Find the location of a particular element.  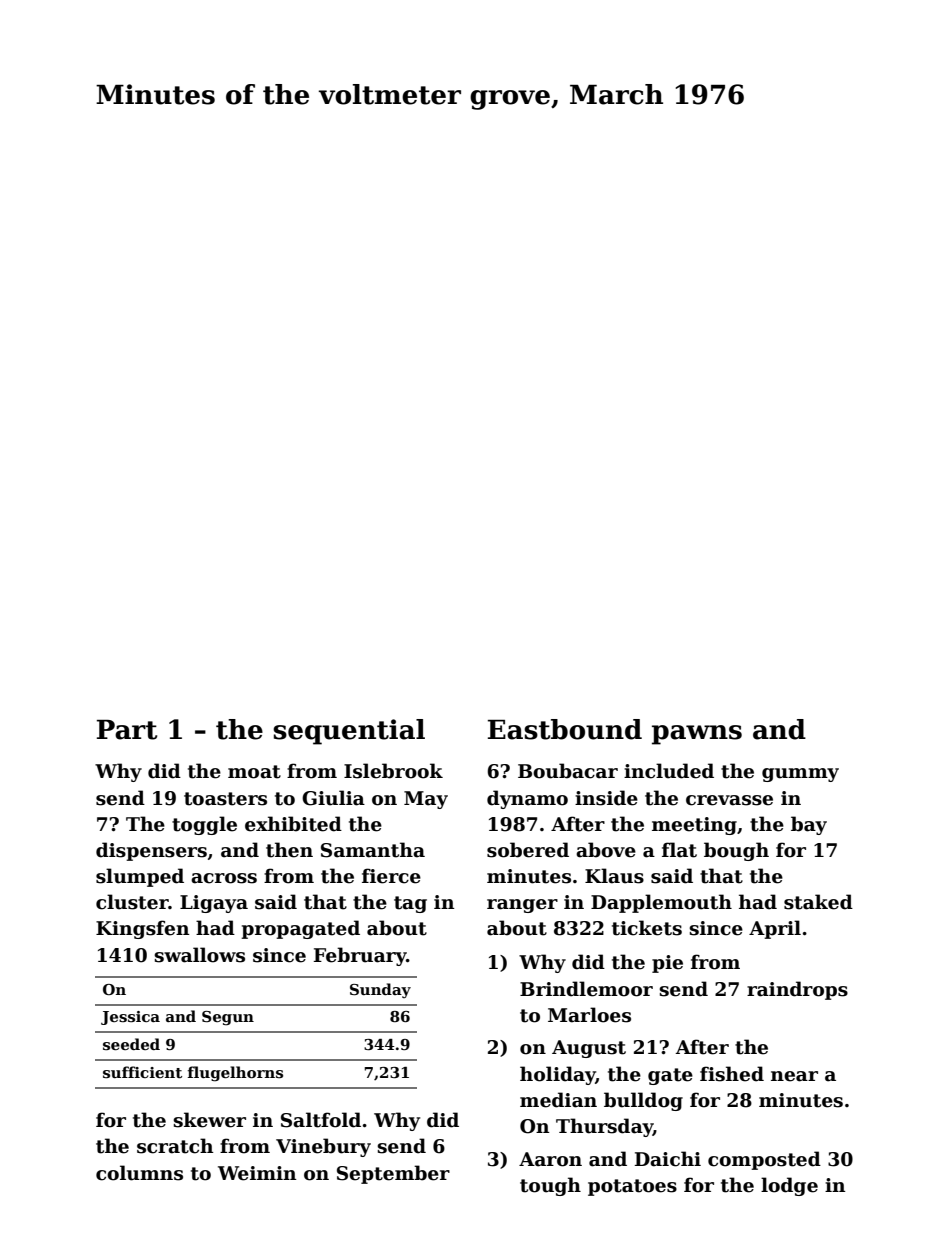

median is located at coordinates (558, 1100).
